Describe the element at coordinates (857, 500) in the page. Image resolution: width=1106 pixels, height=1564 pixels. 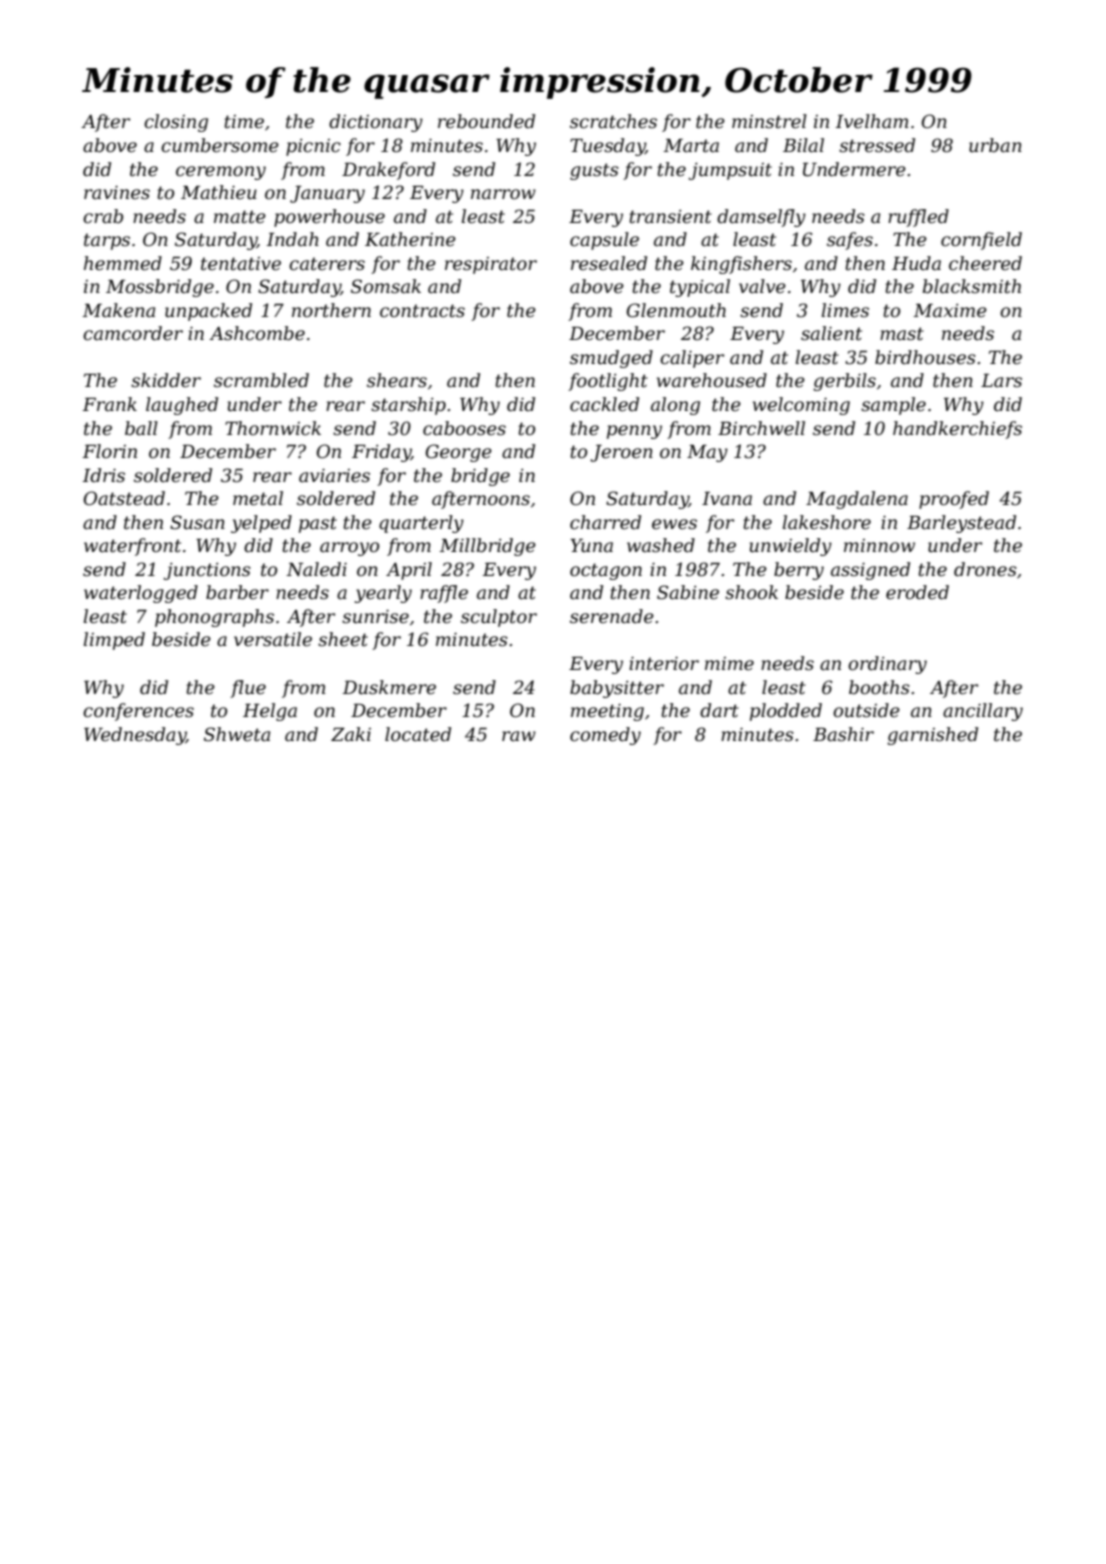
I see `Magdalena` at that location.
